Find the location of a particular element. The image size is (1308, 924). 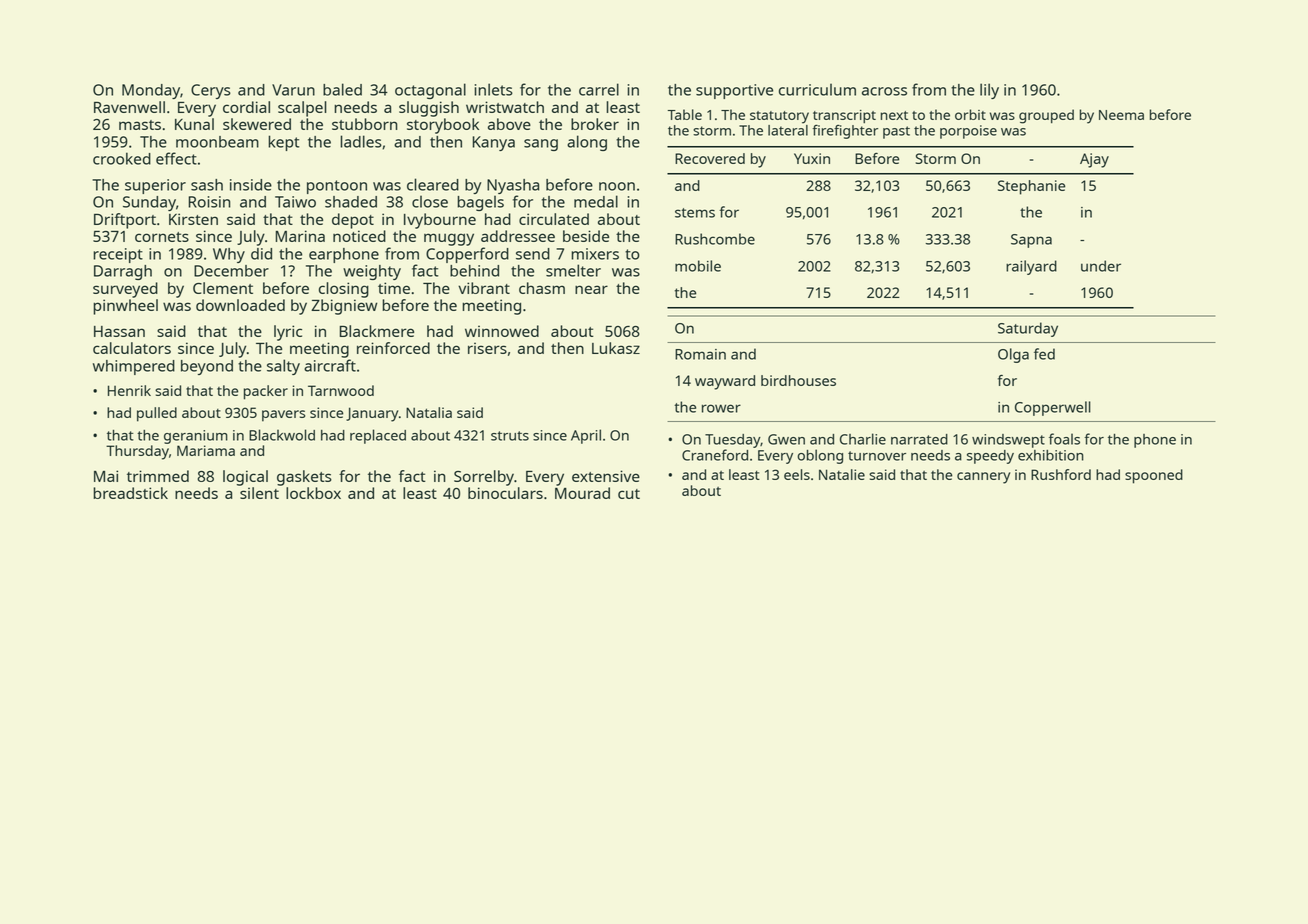

mobile is located at coordinates (698, 266).
